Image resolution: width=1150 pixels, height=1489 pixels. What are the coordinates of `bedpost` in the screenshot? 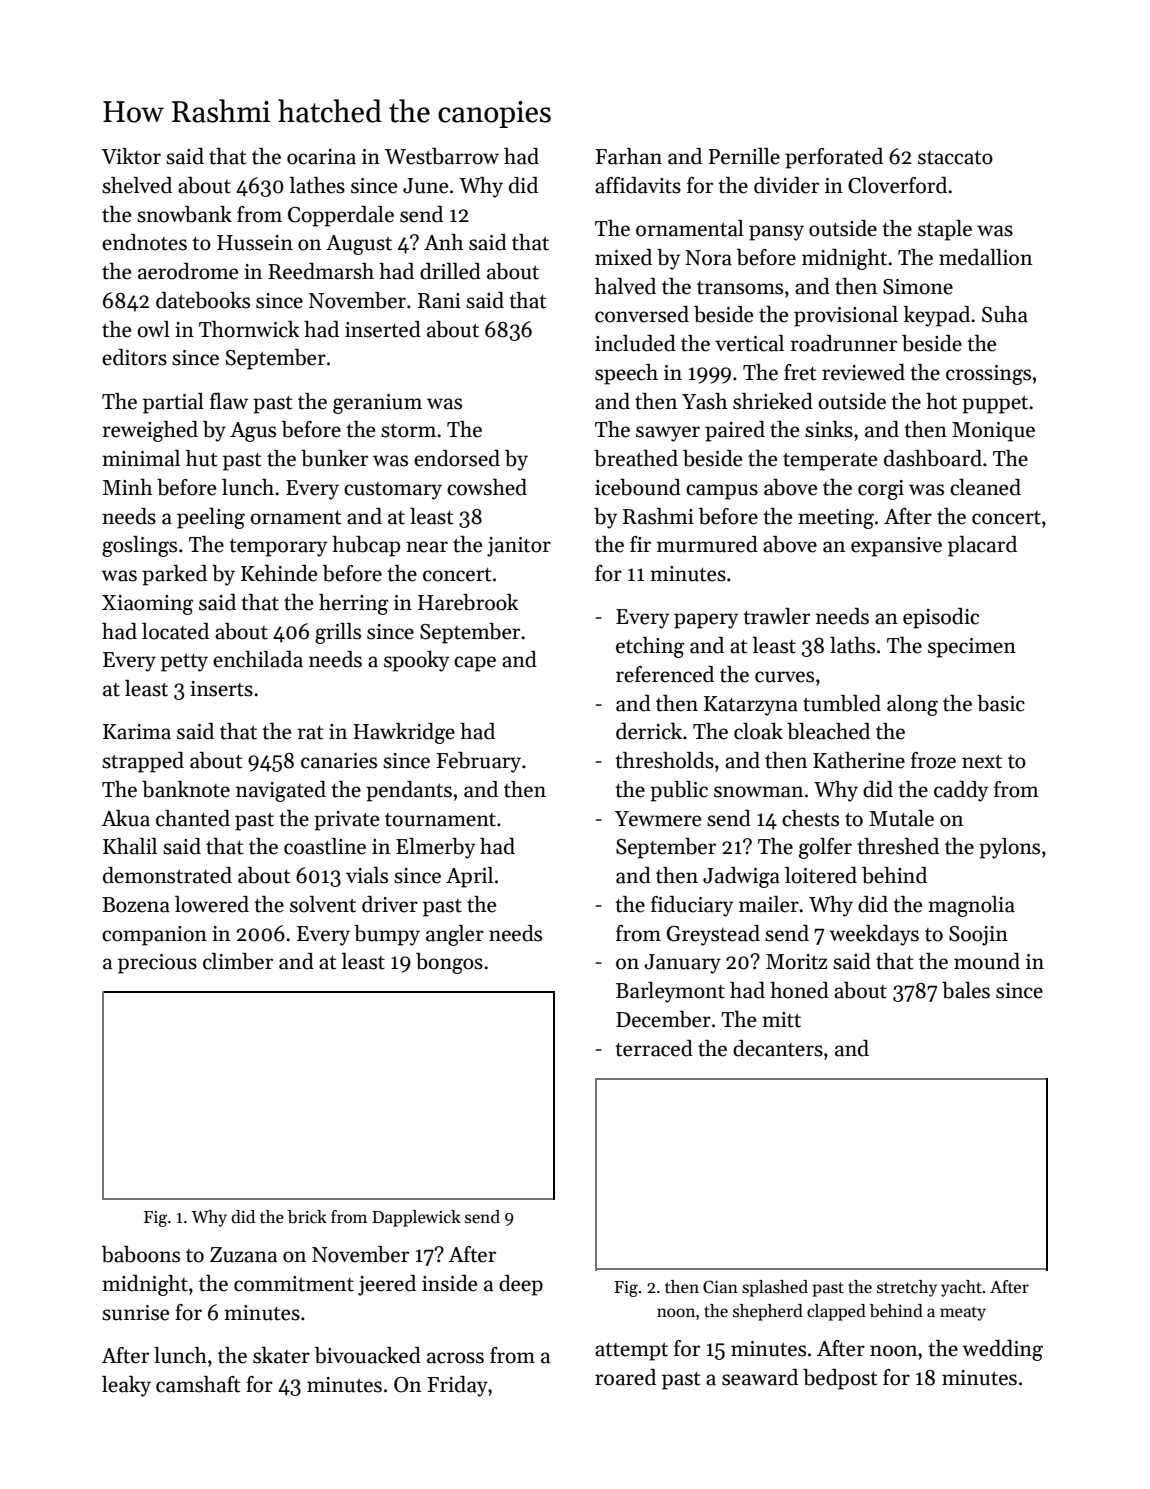 It's located at (840, 1379).
